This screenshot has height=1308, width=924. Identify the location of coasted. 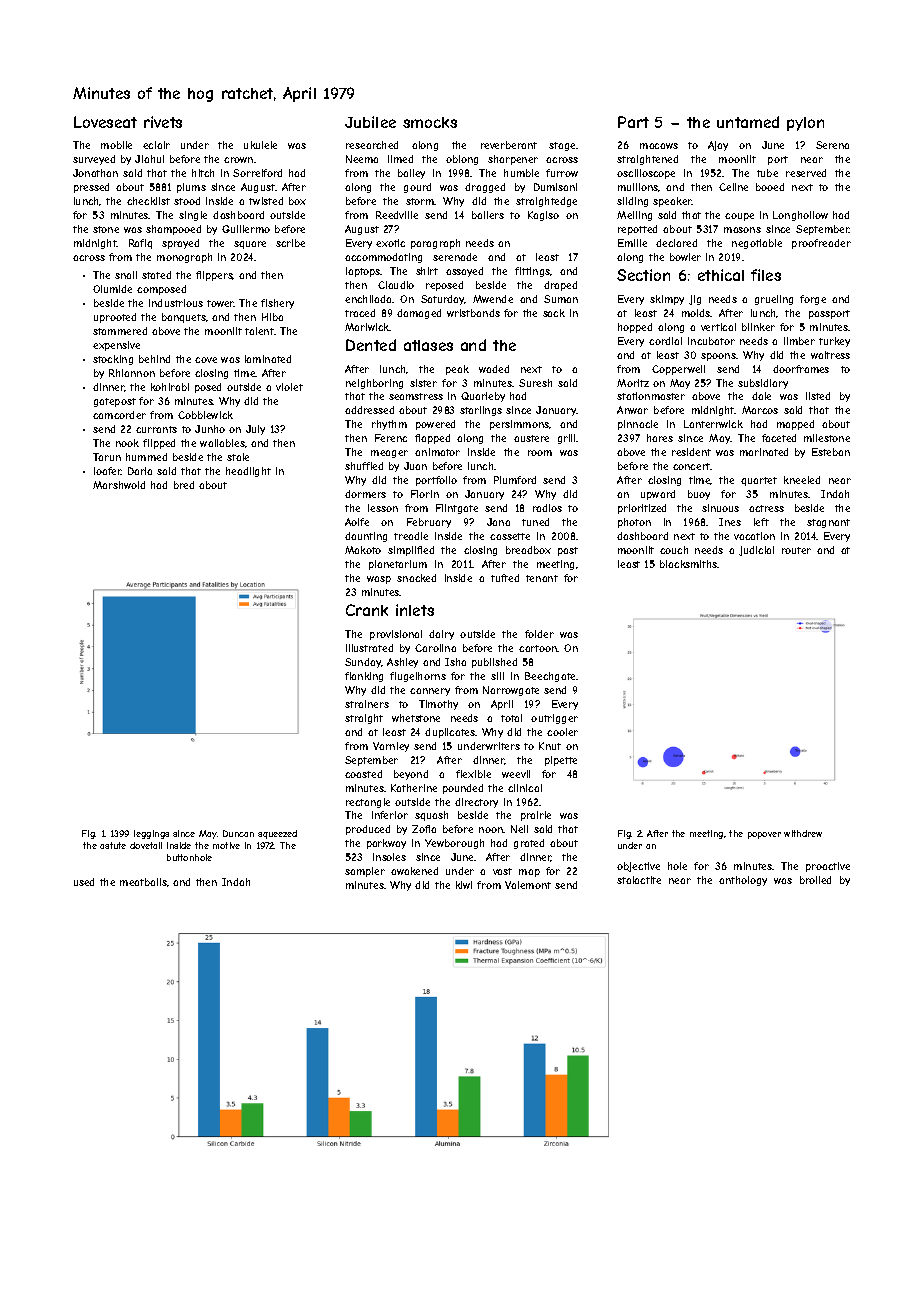
(363, 774).
